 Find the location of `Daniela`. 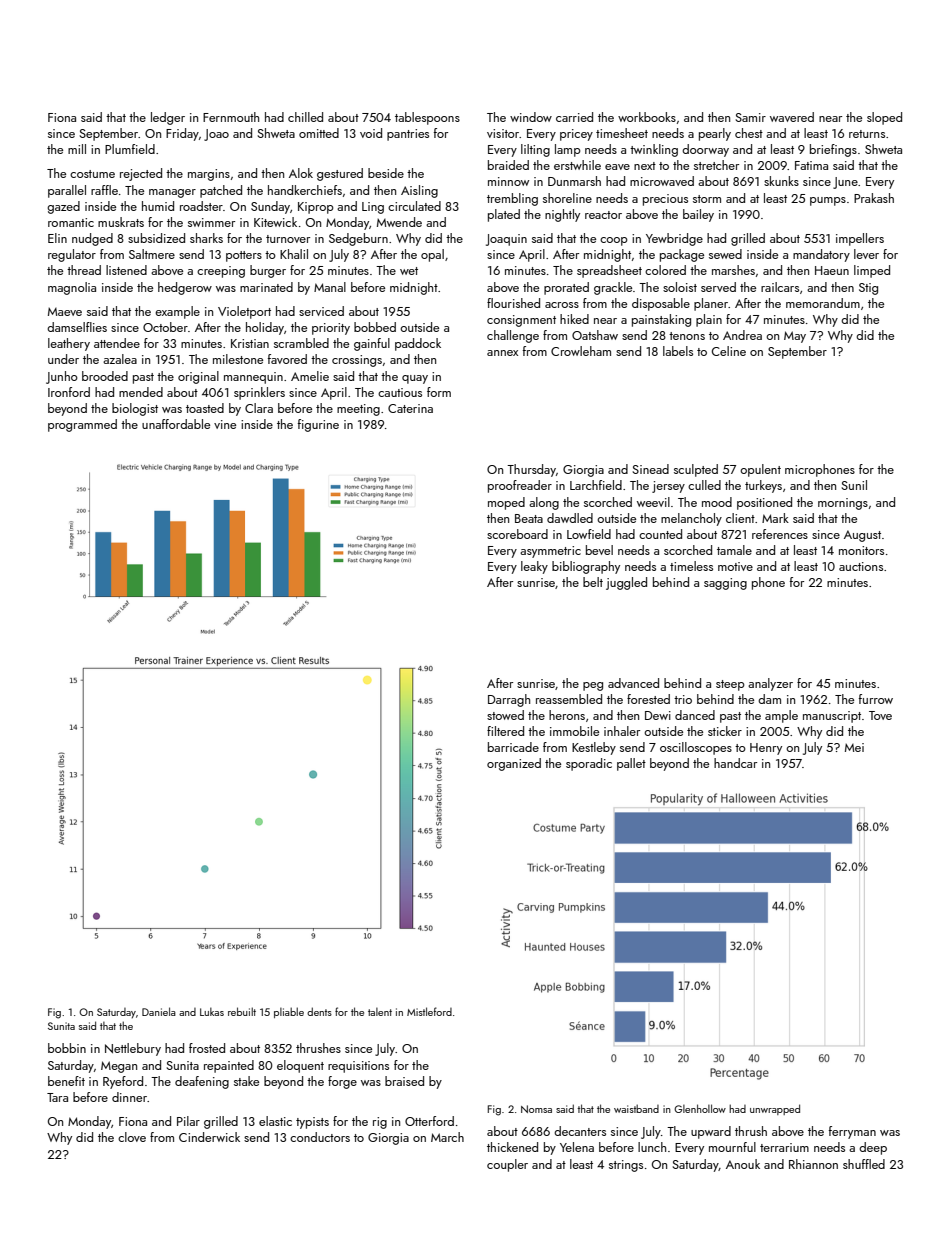

Daniela is located at coordinates (159, 1011).
